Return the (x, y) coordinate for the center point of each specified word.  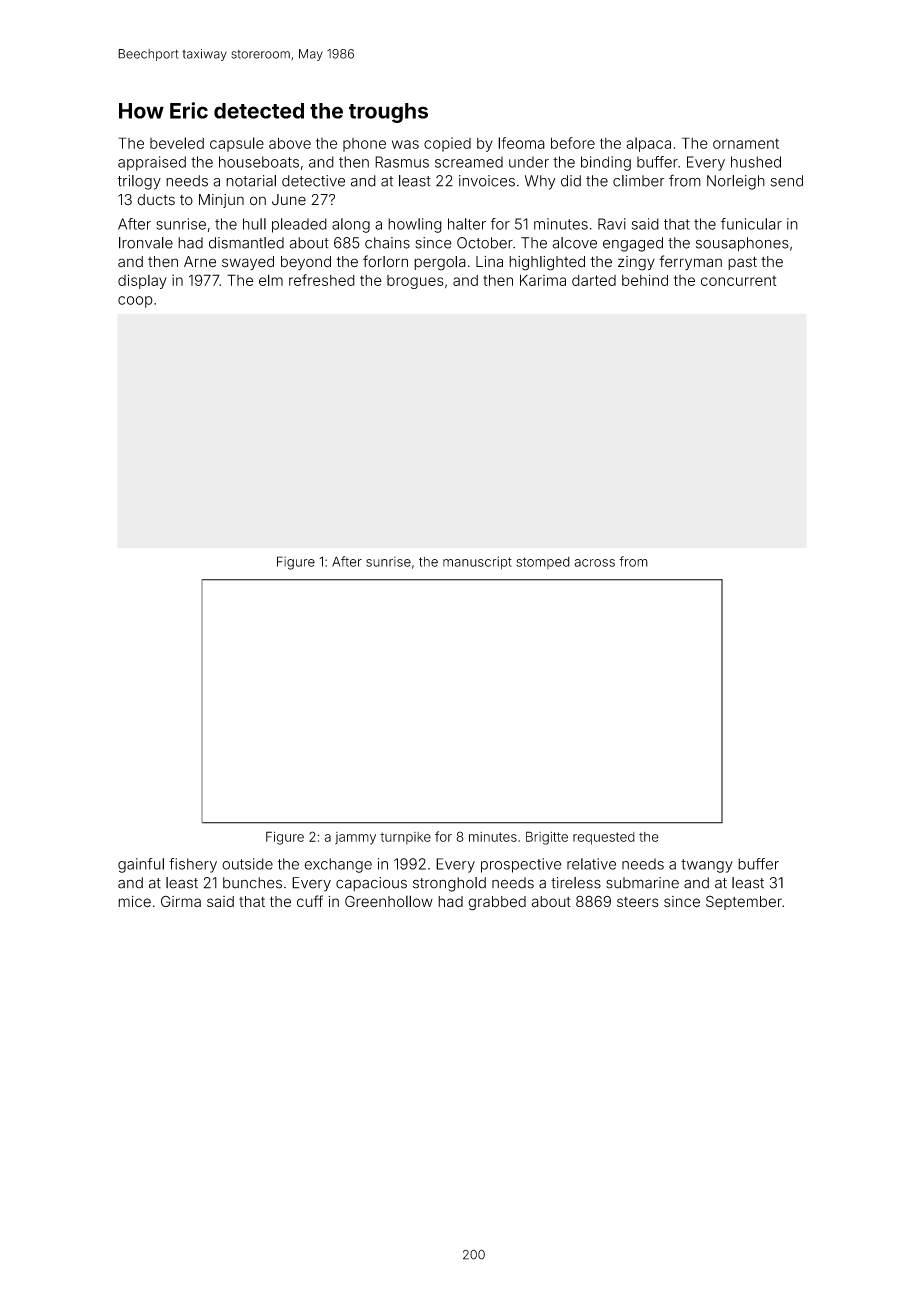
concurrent (738, 280)
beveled (177, 143)
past (742, 263)
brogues (415, 282)
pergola (440, 263)
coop (135, 302)
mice (134, 902)
